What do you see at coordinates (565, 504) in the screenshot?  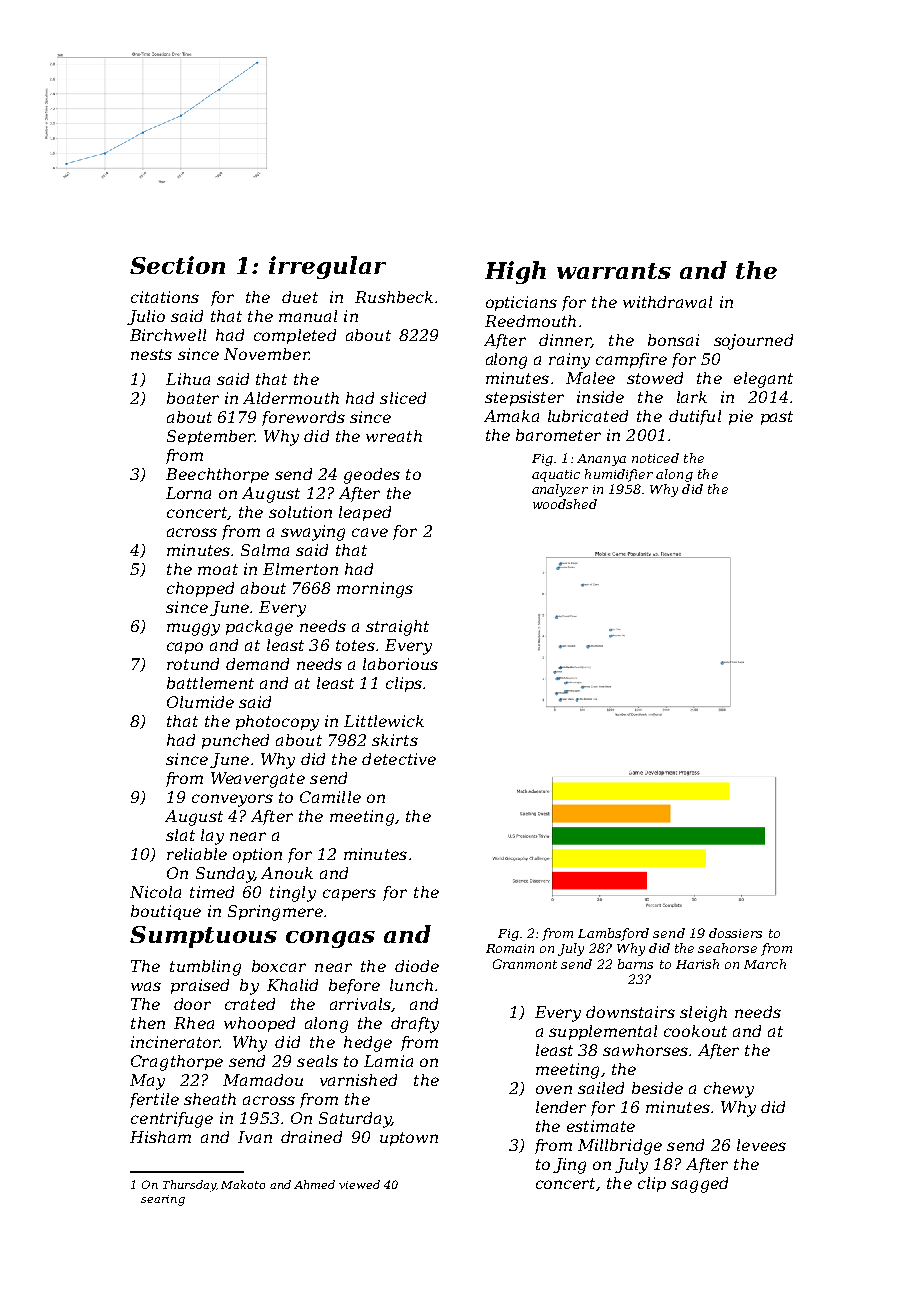 I see `woodshed` at bounding box center [565, 504].
